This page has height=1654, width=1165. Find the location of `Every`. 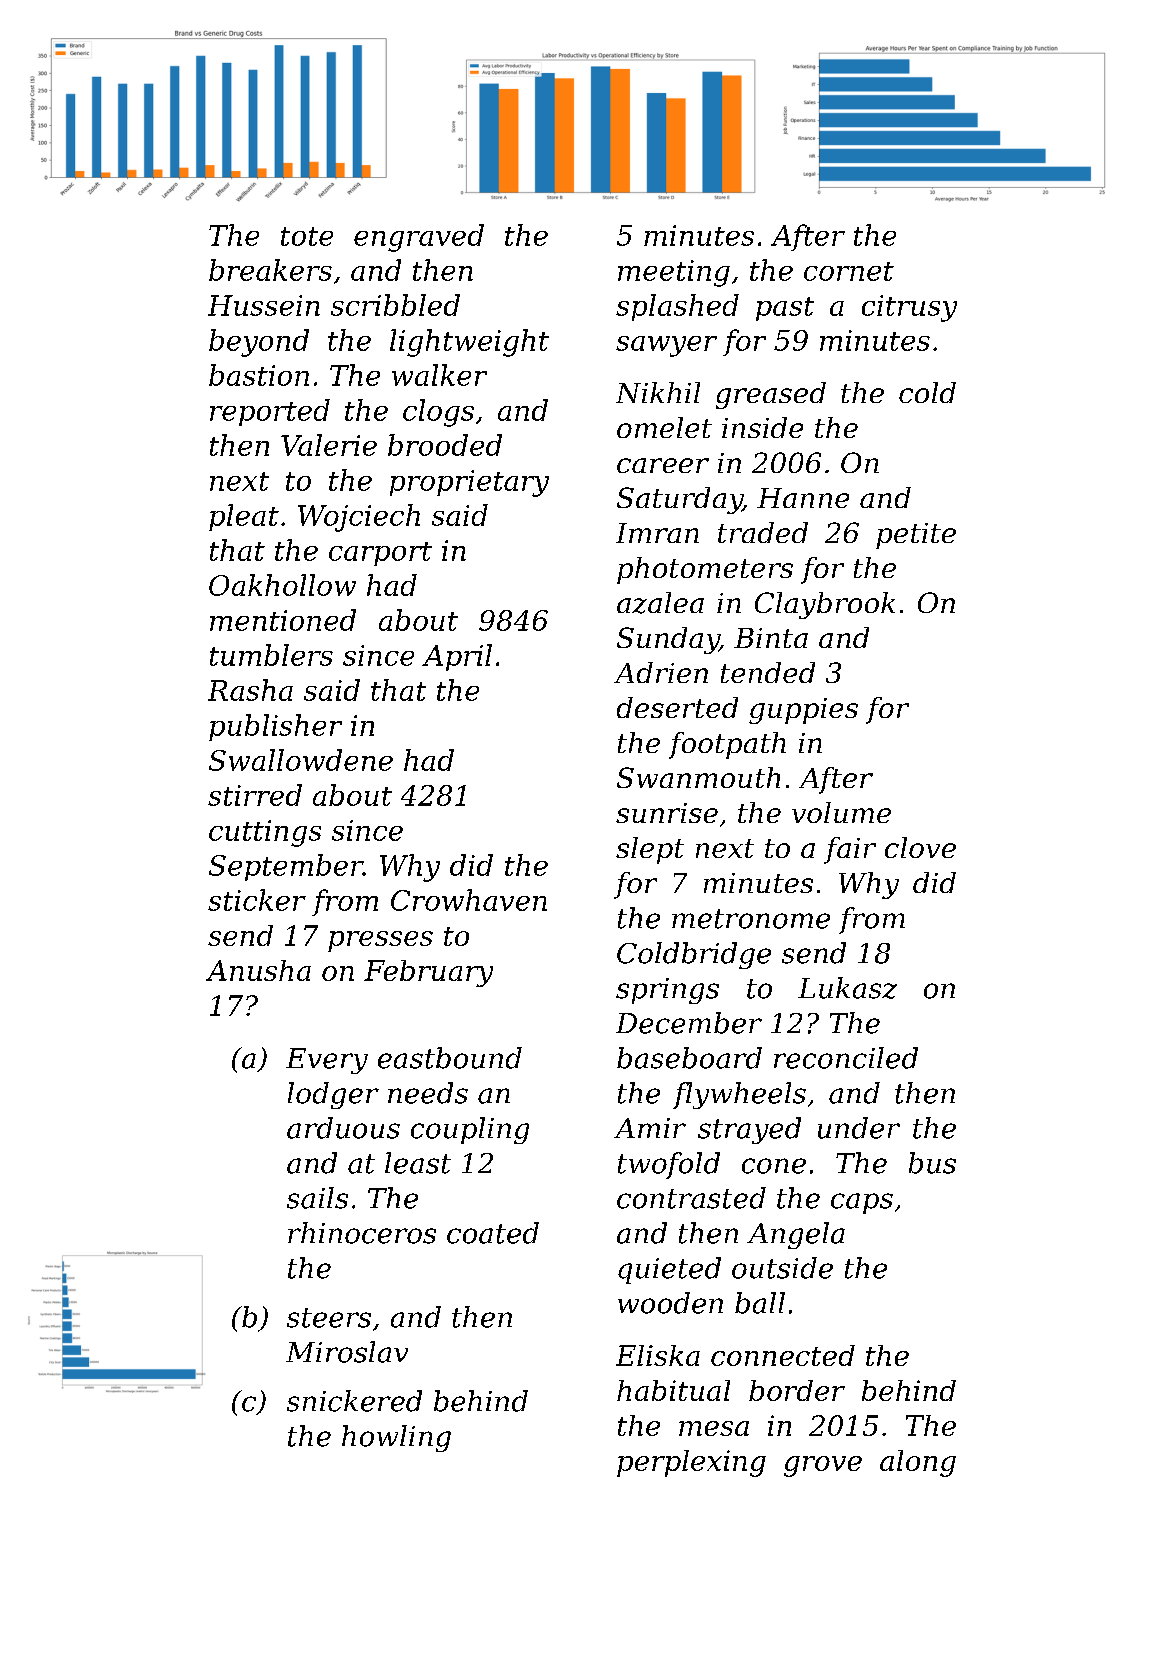

Every is located at coordinates (327, 1061).
